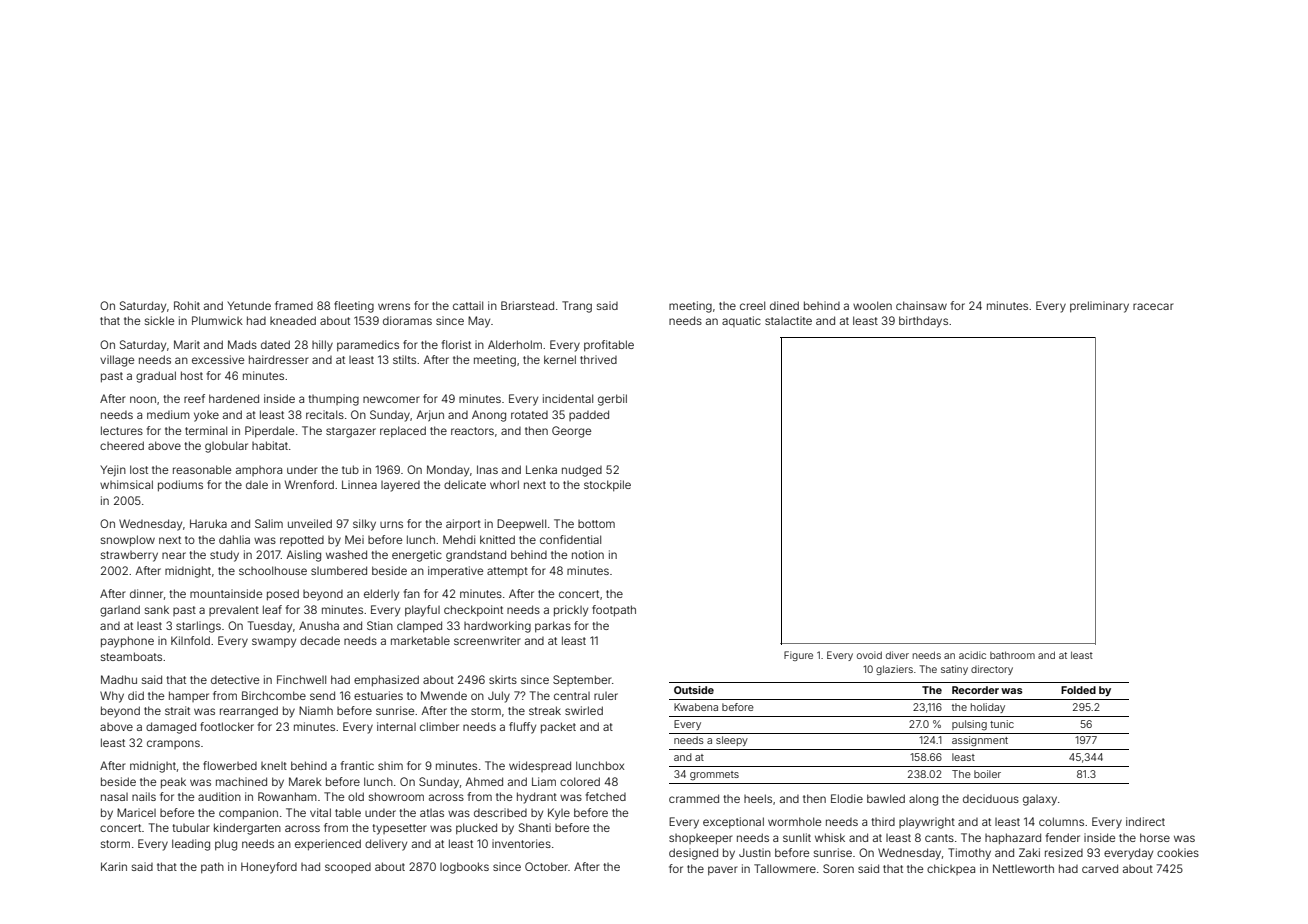  I want to click on birthdays, so click(923, 322).
